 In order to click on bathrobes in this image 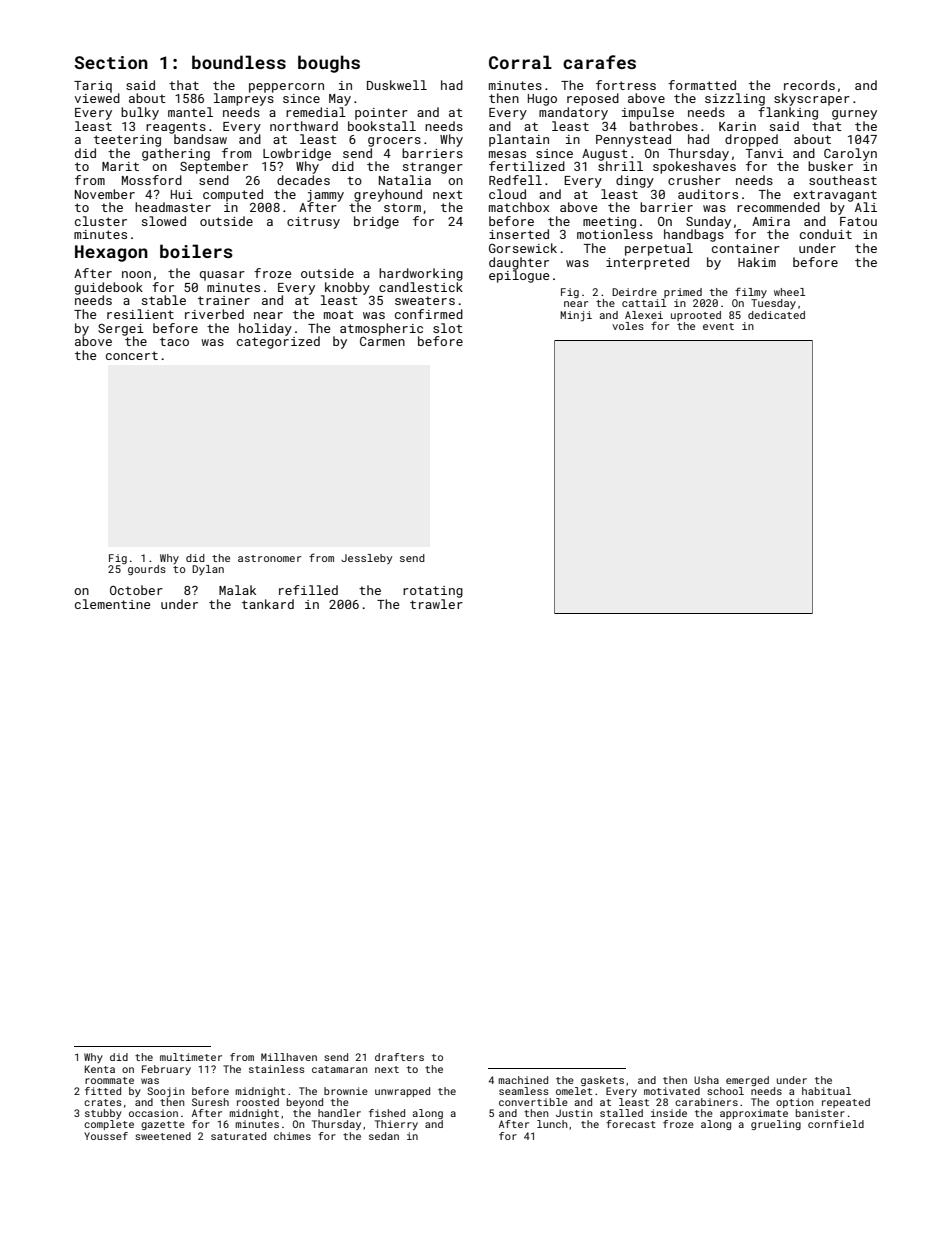, I will do `click(664, 126)`.
